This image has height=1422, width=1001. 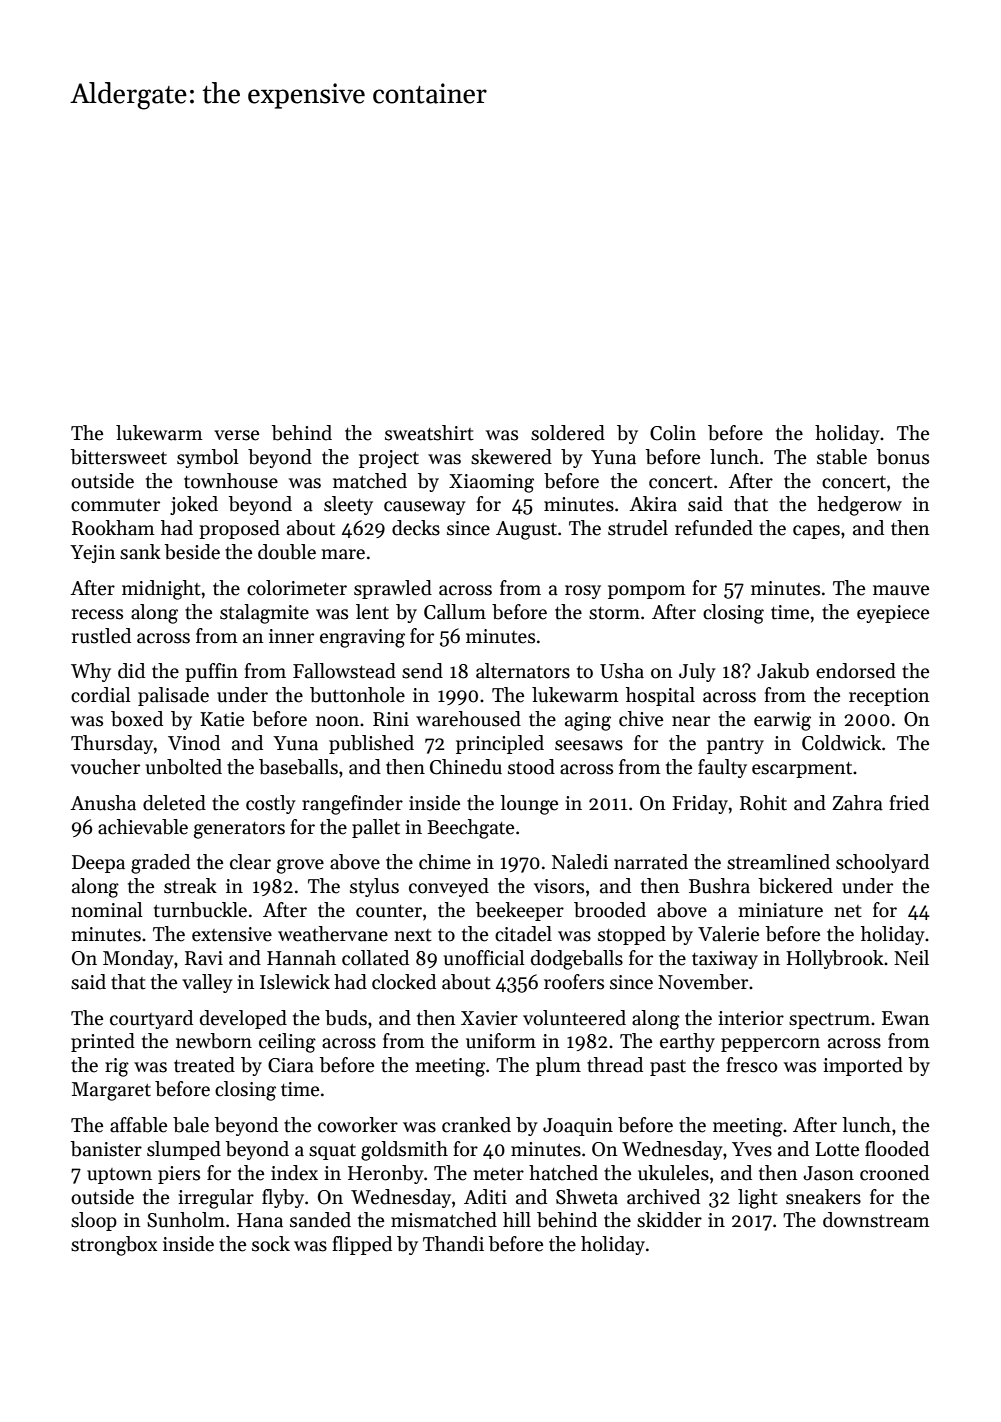 I want to click on capes, so click(x=816, y=532).
